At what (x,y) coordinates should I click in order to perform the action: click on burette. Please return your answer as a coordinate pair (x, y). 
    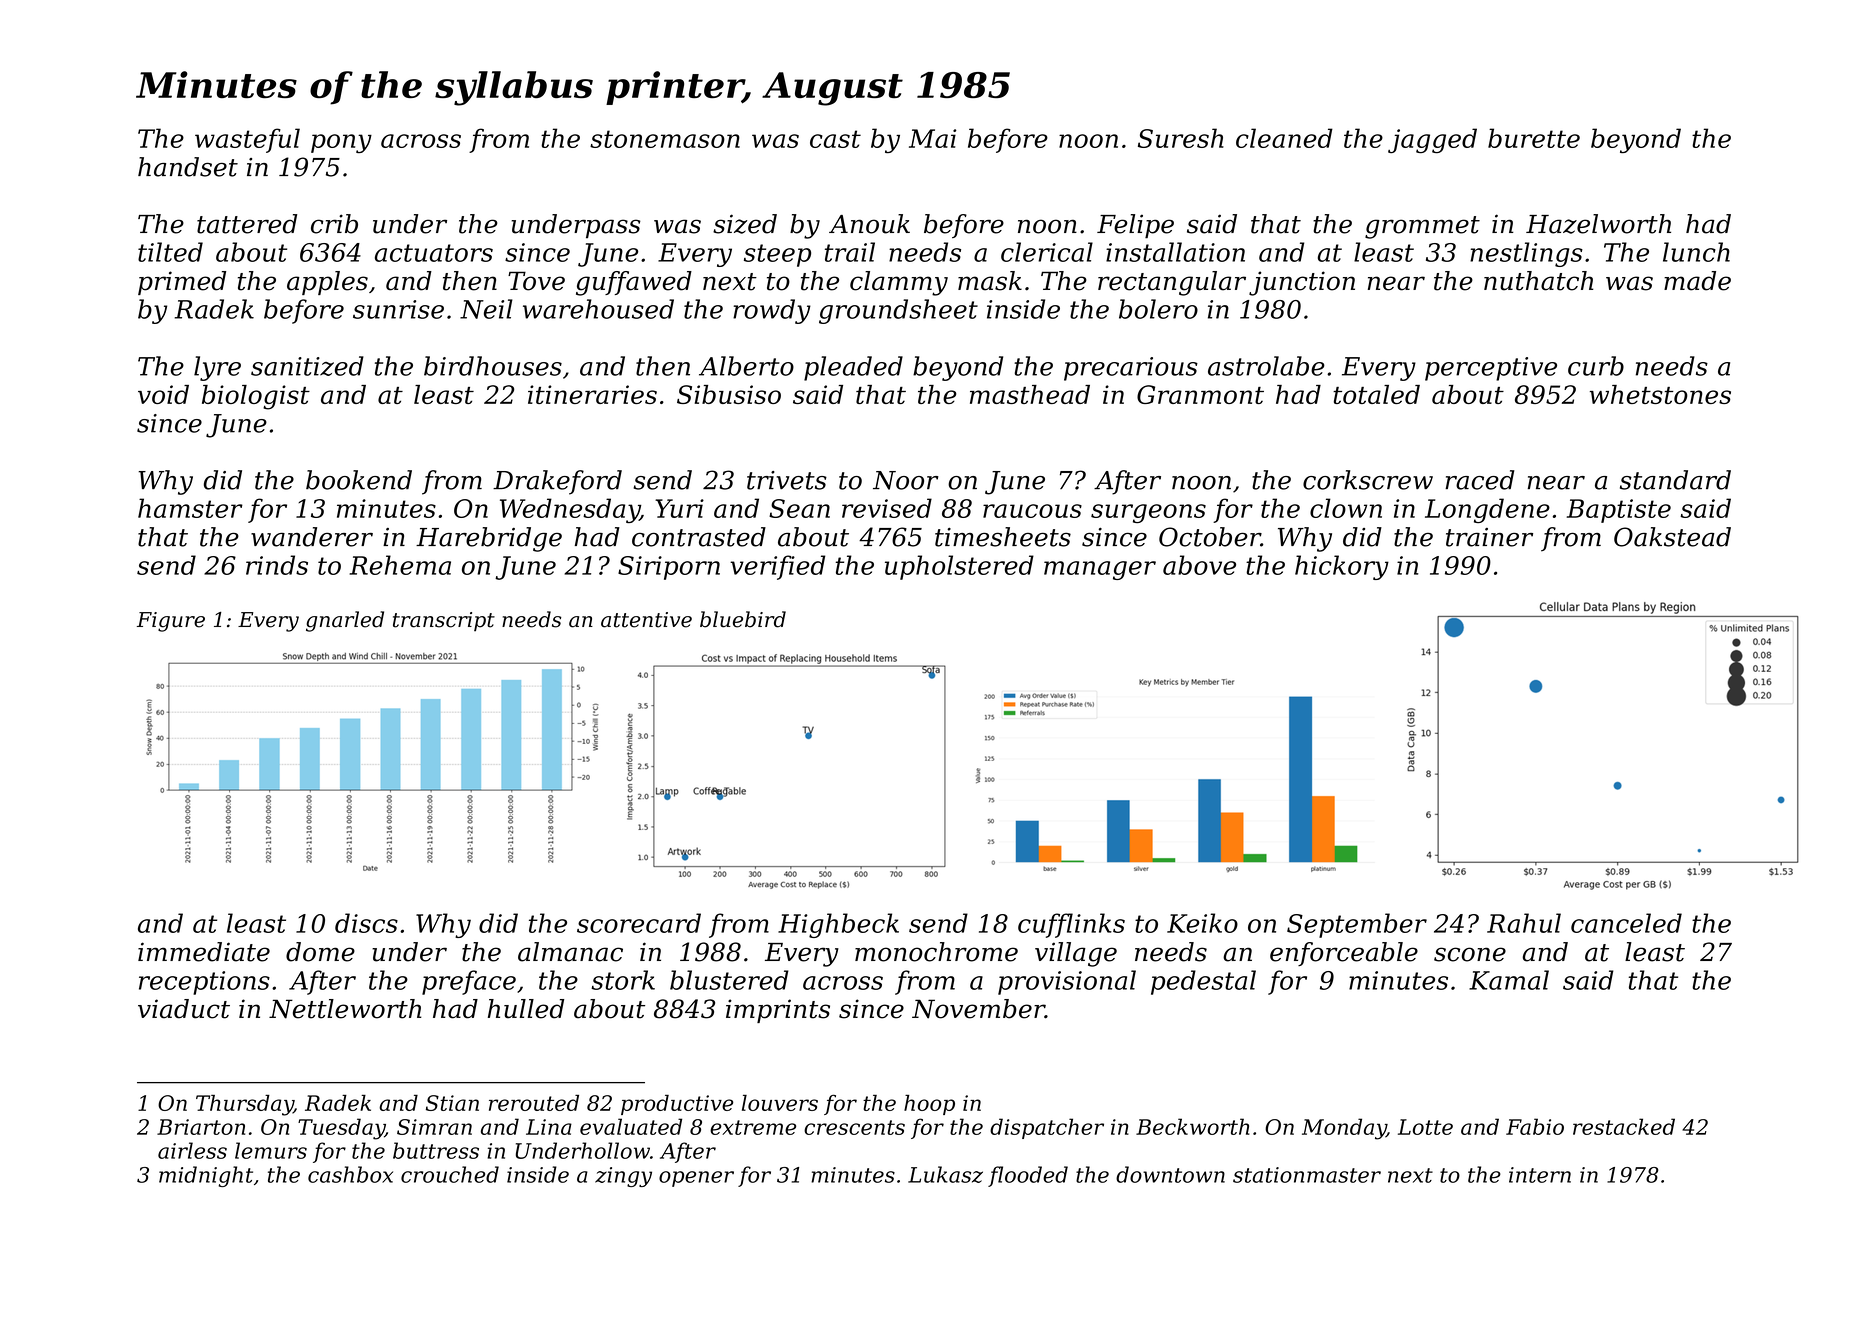
    Looking at the image, I should click on (1534, 138).
